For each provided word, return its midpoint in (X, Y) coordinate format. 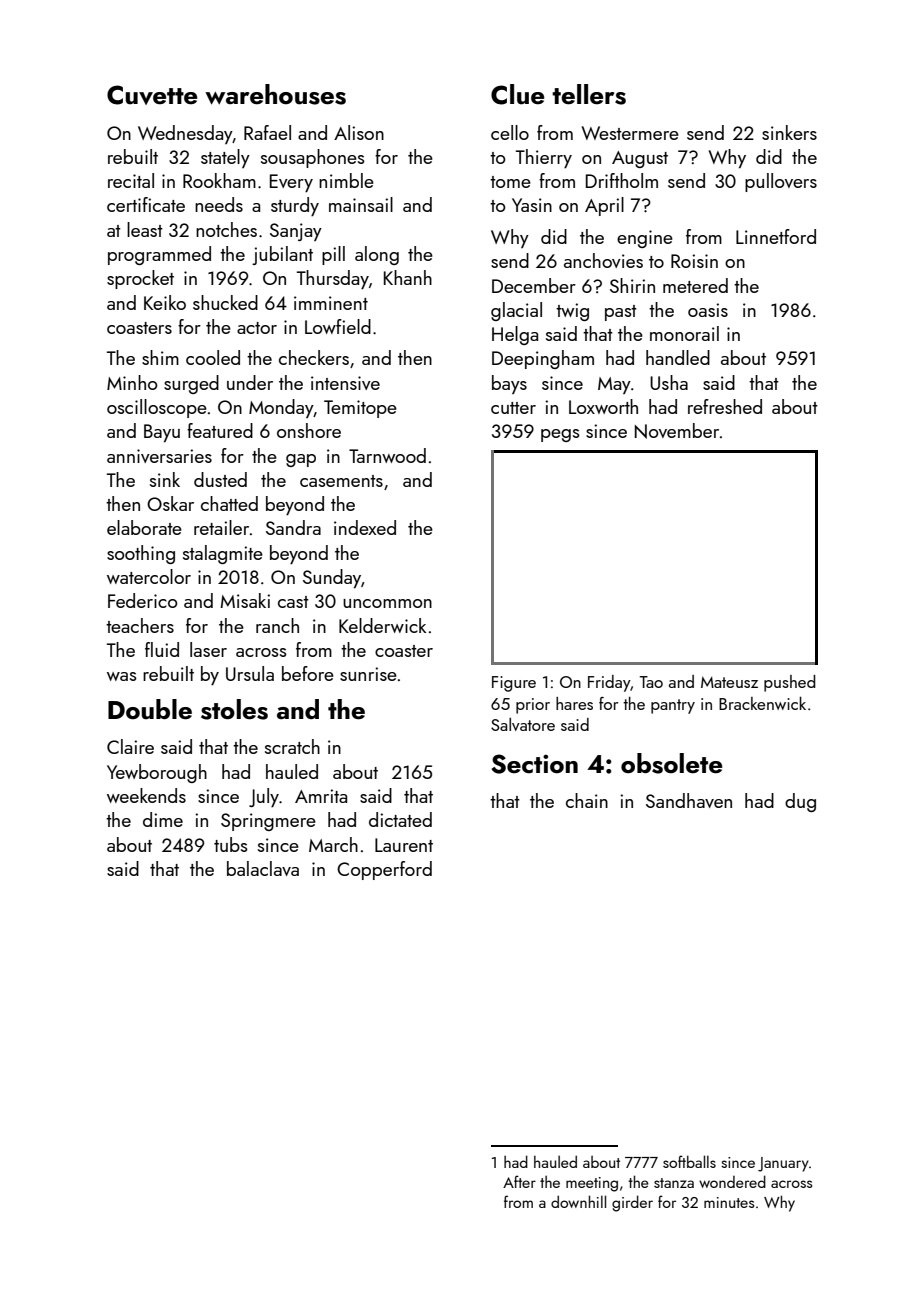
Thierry (544, 158)
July (264, 797)
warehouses (275, 94)
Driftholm (622, 180)
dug (800, 802)
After (519, 1181)
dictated (400, 819)
